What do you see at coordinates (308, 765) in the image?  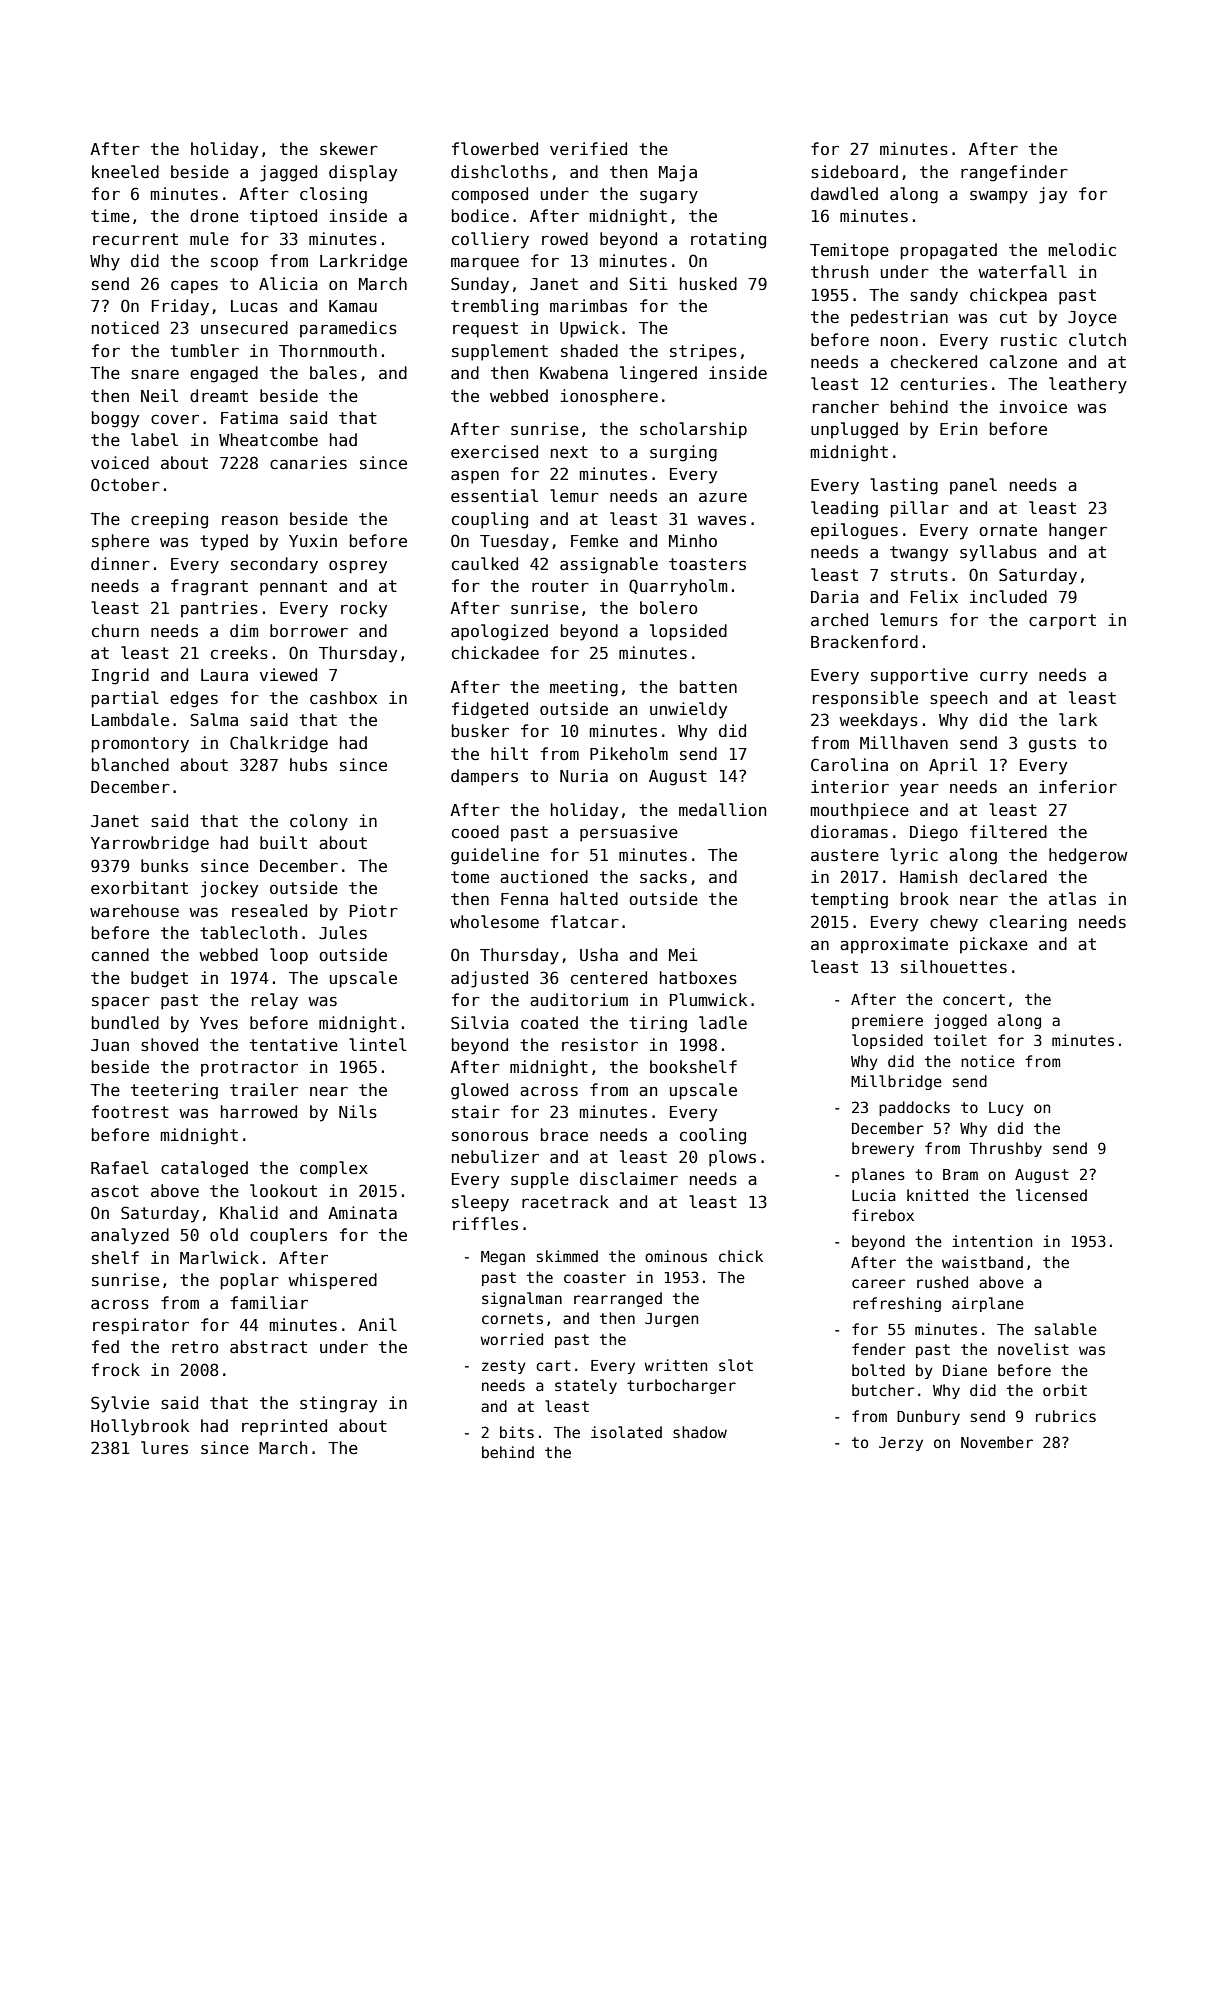 I see `hubs` at bounding box center [308, 765].
